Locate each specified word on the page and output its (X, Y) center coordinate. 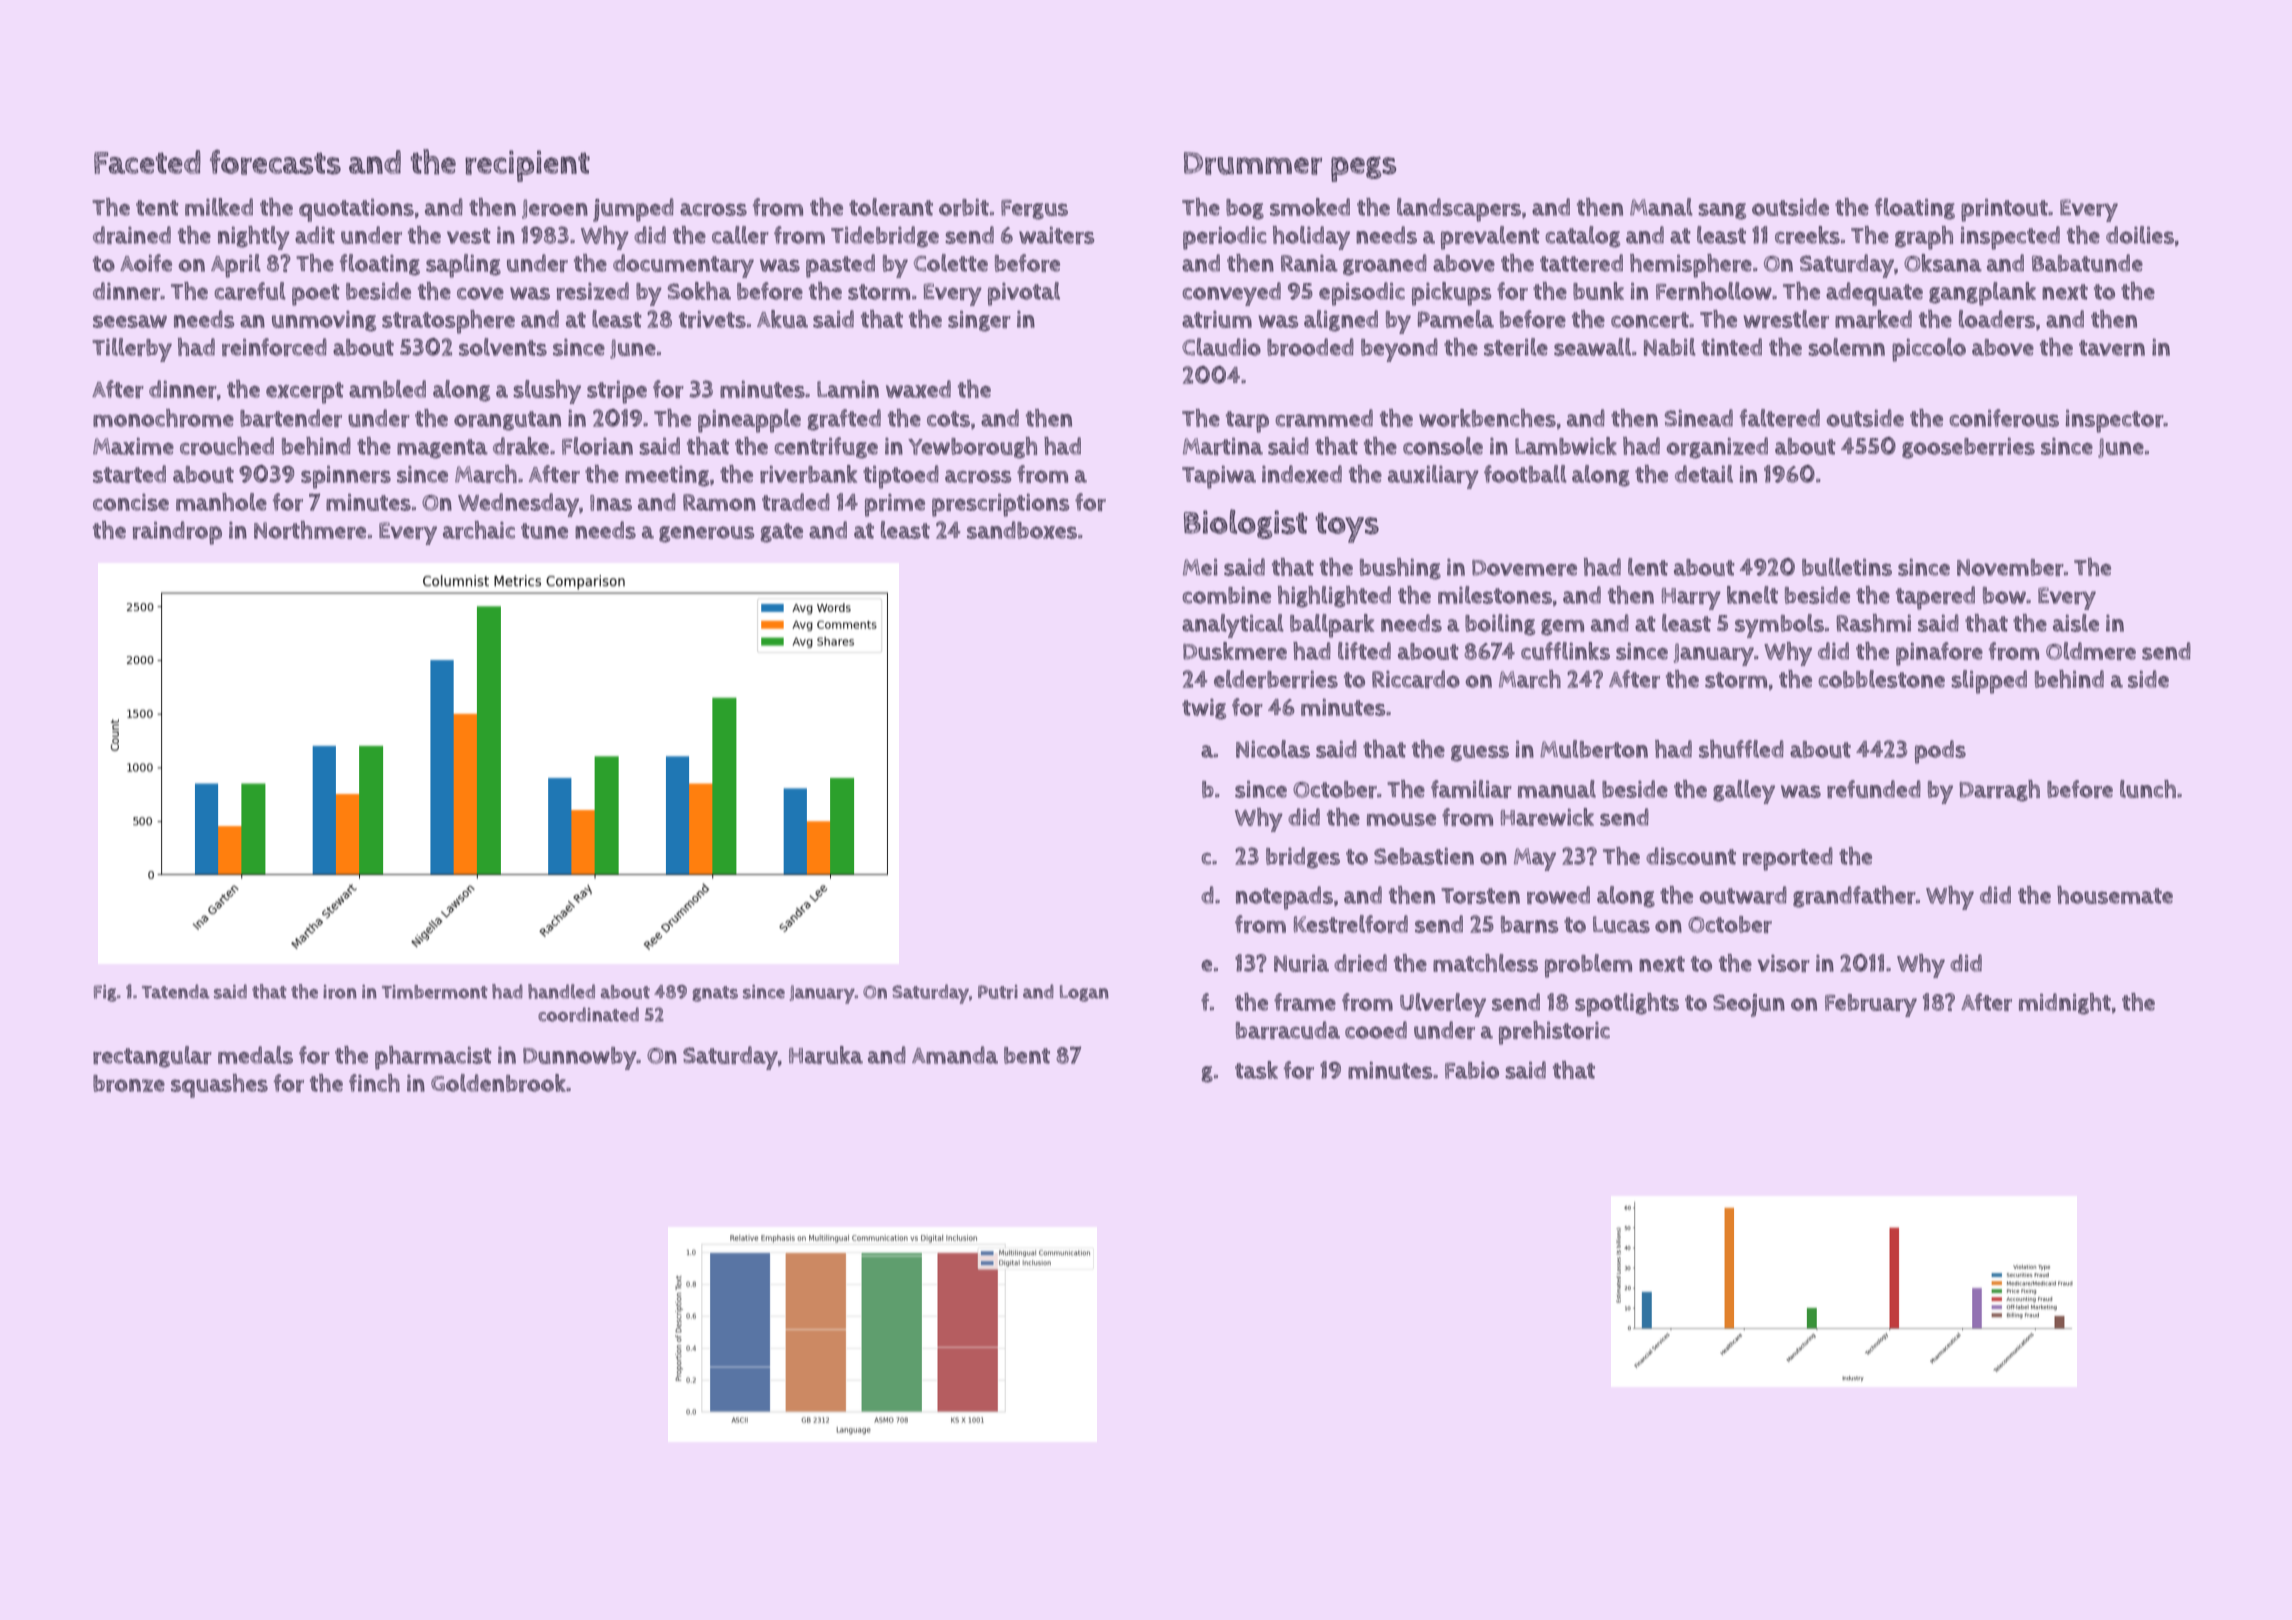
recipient (527, 166)
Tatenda (176, 991)
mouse (1401, 819)
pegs (1363, 169)
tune (544, 531)
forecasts (275, 162)
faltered (1780, 418)
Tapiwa (1219, 477)
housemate (2115, 895)
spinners (346, 477)
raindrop (177, 533)
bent (1027, 1055)
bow (2004, 595)
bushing (1400, 569)
